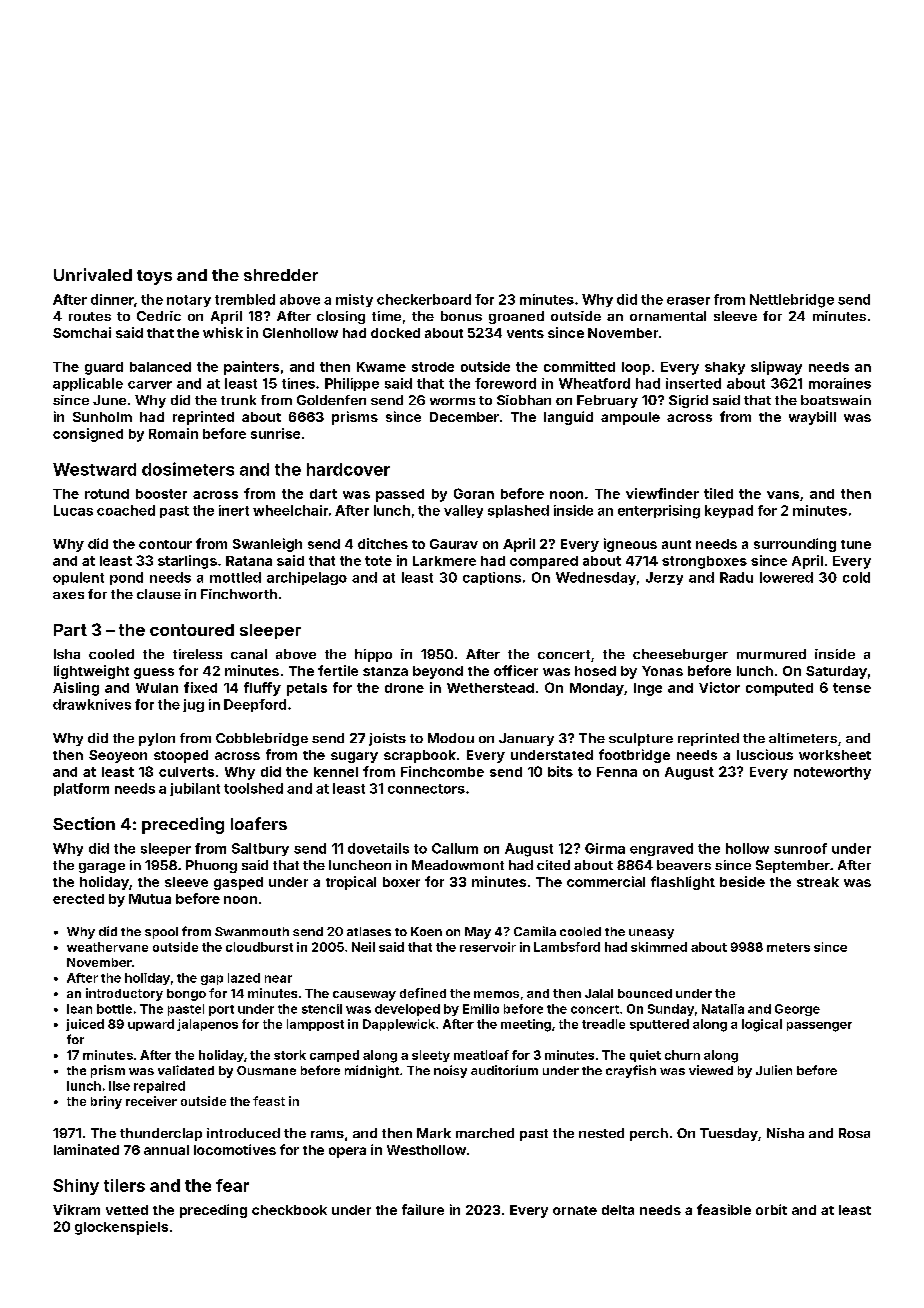 Image resolution: width=924 pixels, height=1308 pixels. I want to click on laminated, so click(86, 1149).
